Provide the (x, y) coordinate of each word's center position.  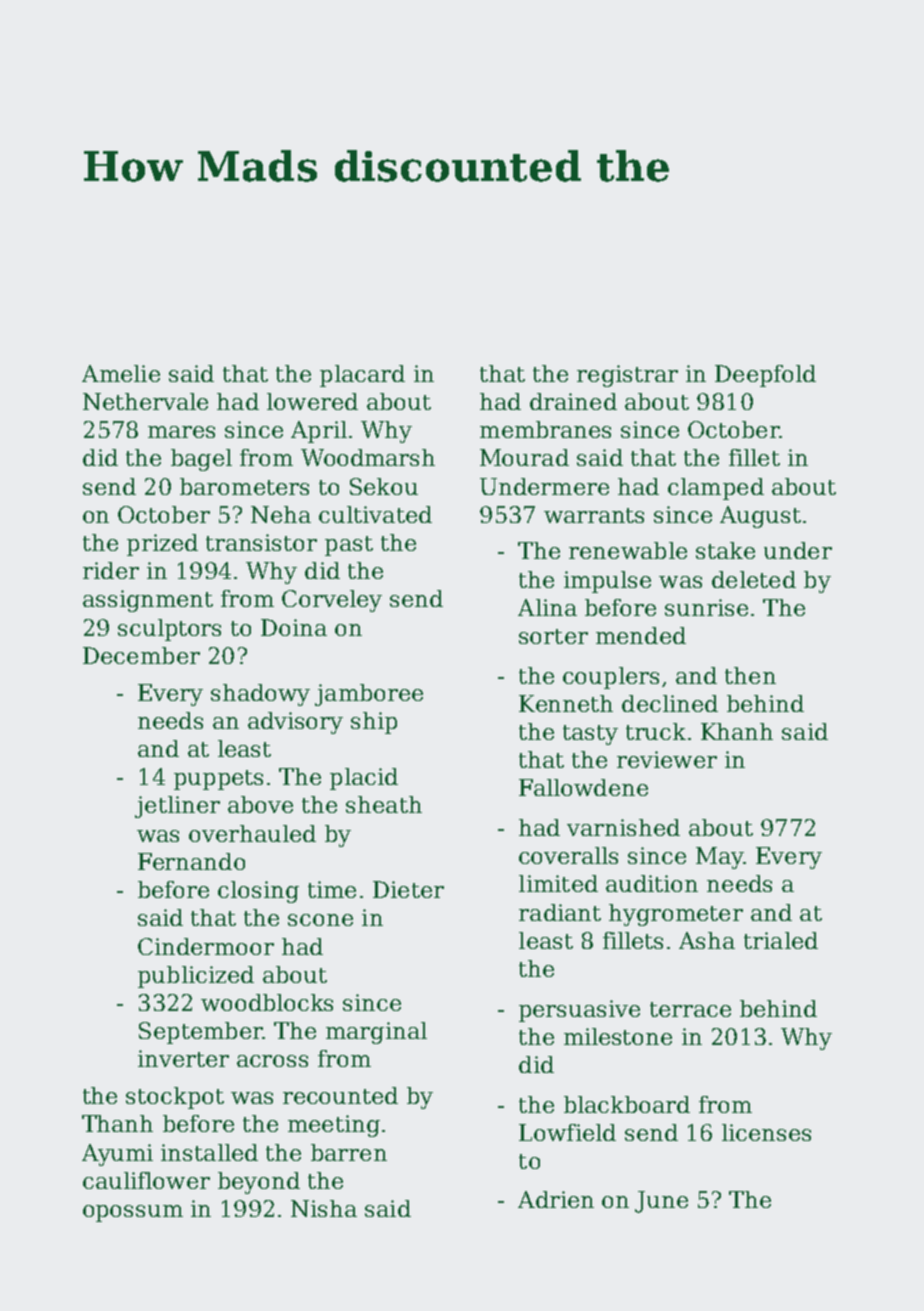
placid (364, 779)
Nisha (324, 1208)
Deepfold (765, 376)
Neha (281, 514)
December (141, 655)
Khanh (737, 731)
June (661, 1202)
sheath (384, 804)
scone (320, 920)
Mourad (524, 457)
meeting (334, 1126)
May (719, 858)
